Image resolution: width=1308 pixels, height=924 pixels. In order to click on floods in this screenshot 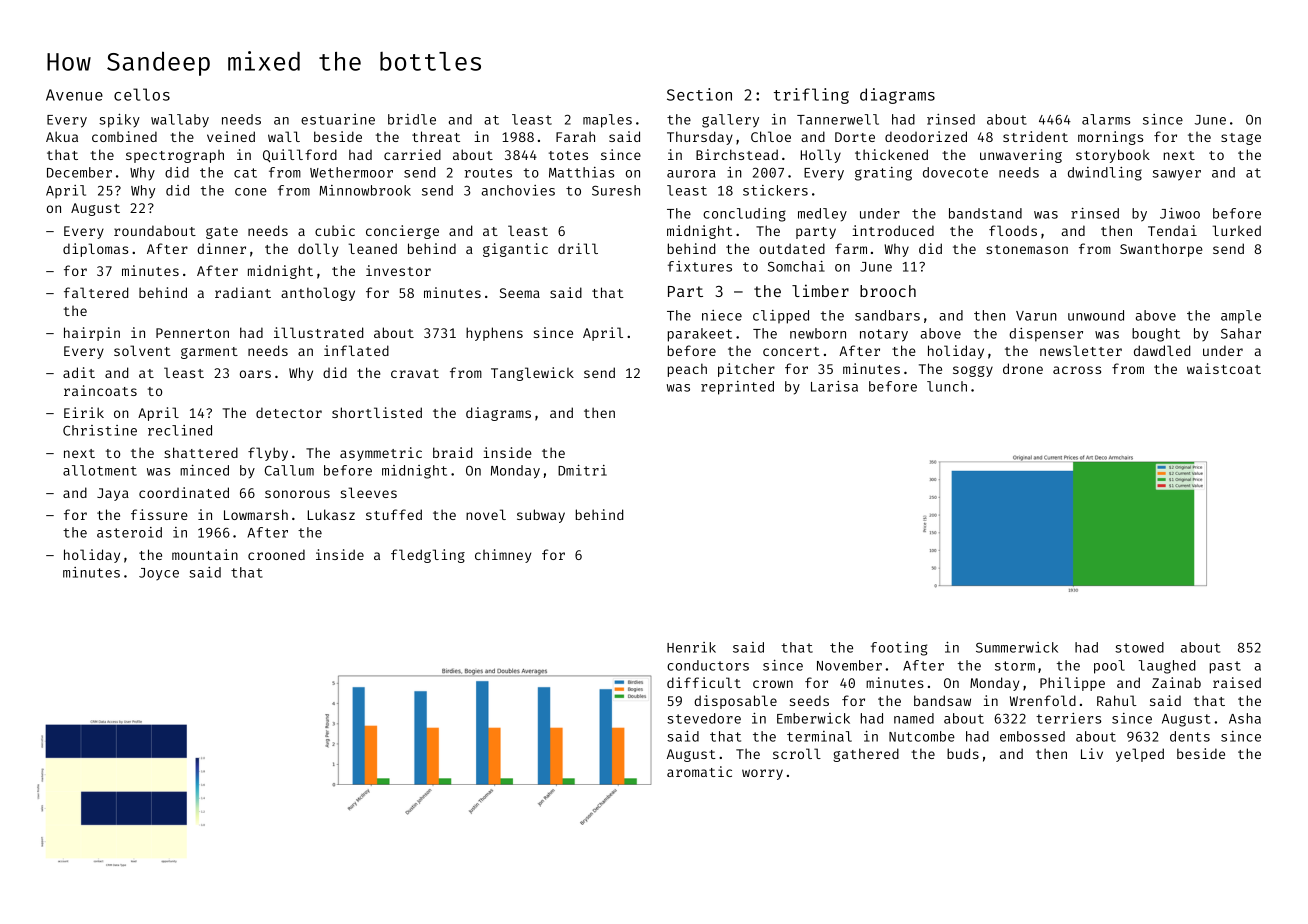, I will do `click(1013, 230)`.
